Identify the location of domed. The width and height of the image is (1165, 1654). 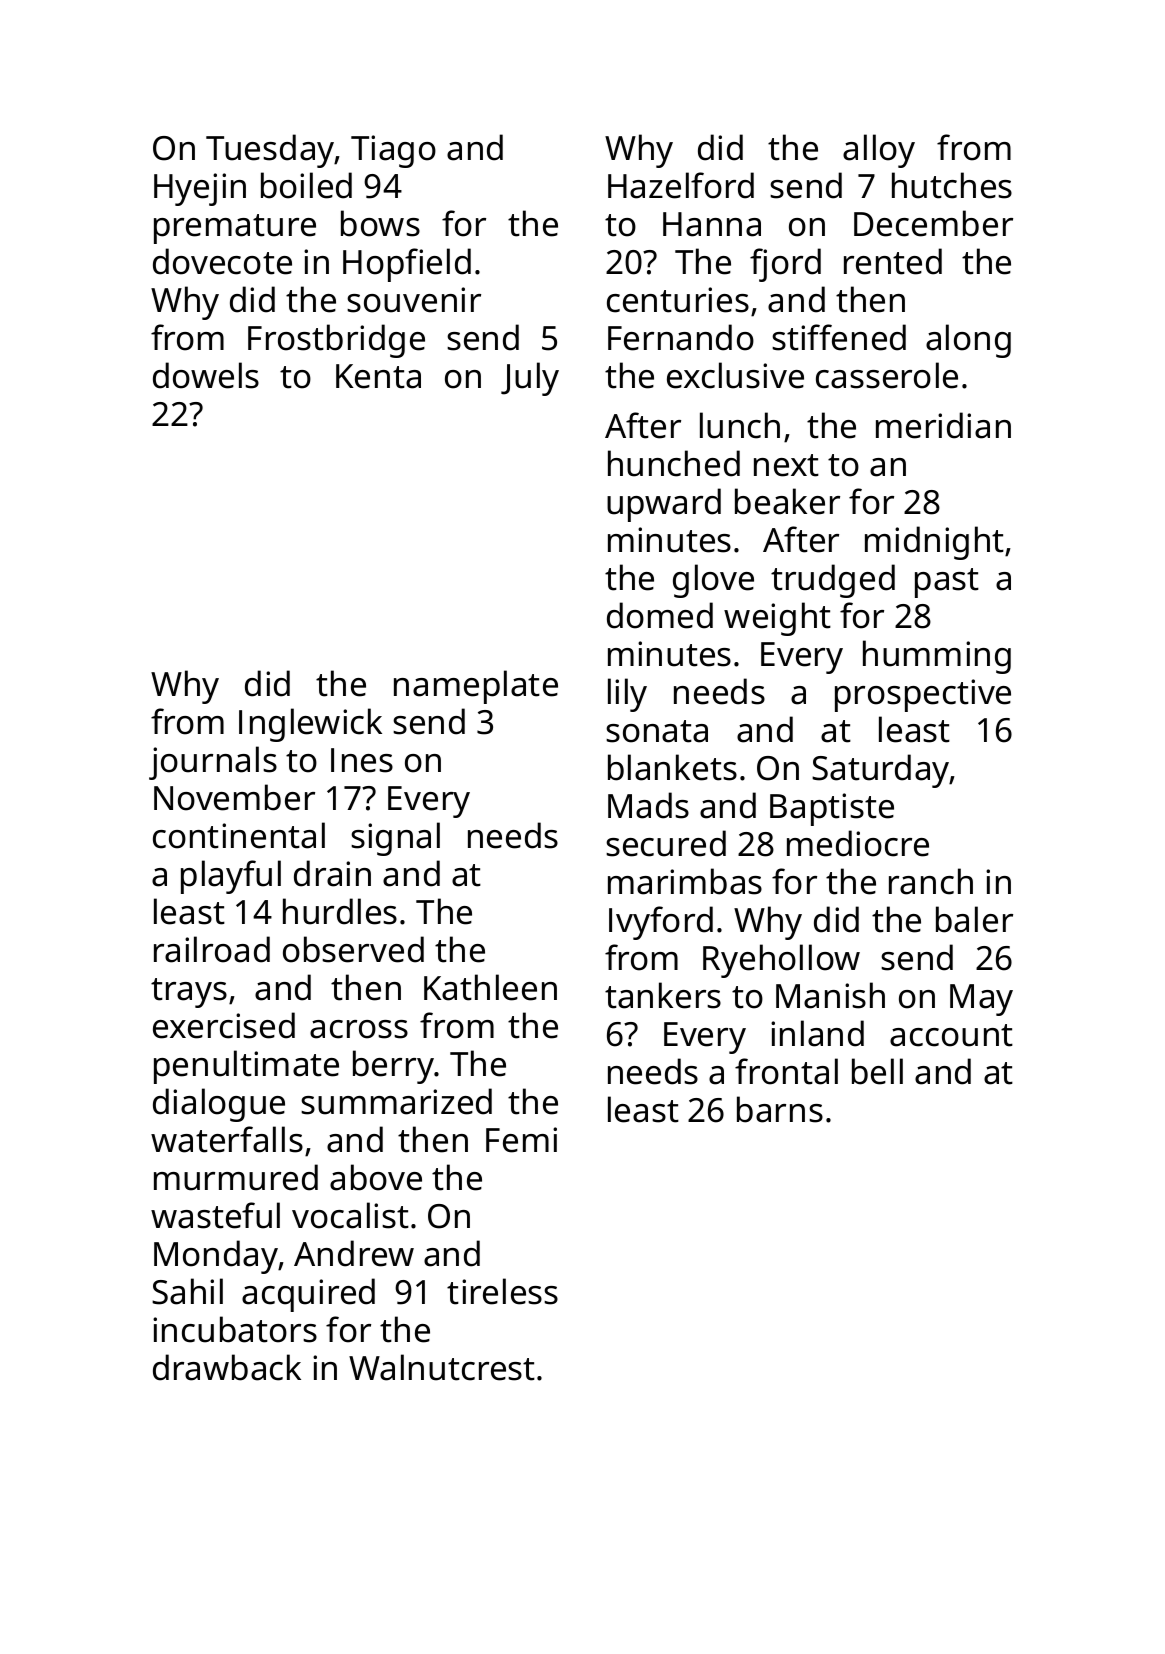
(660, 615).
